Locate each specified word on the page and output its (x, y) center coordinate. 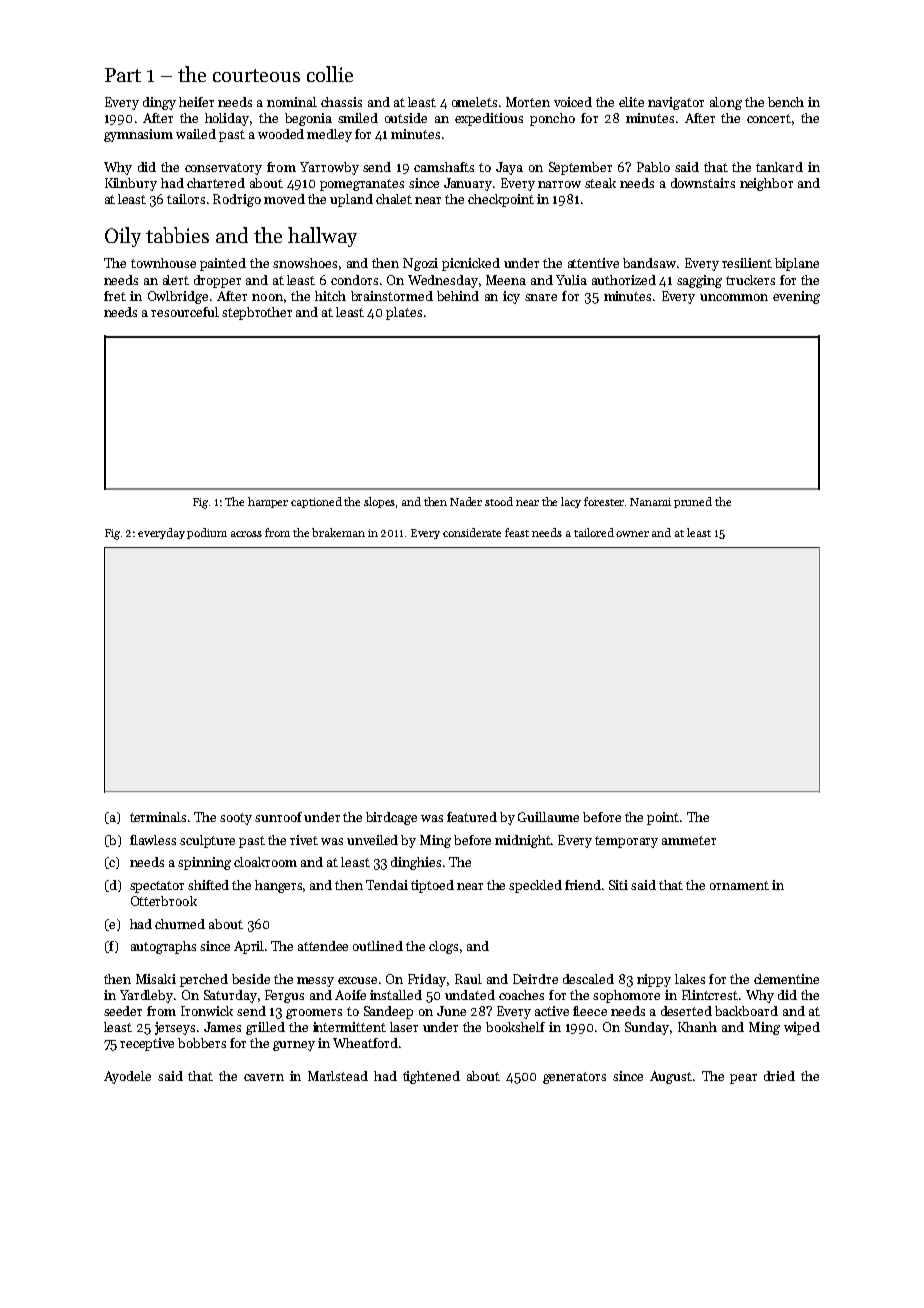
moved (284, 199)
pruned (693, 502)
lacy (571, 502)
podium (207, 533)
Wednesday (443, 281)
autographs (163, 947)
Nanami (650, 502)
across (246, 534)
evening (796, 297)
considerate (472, 532)
